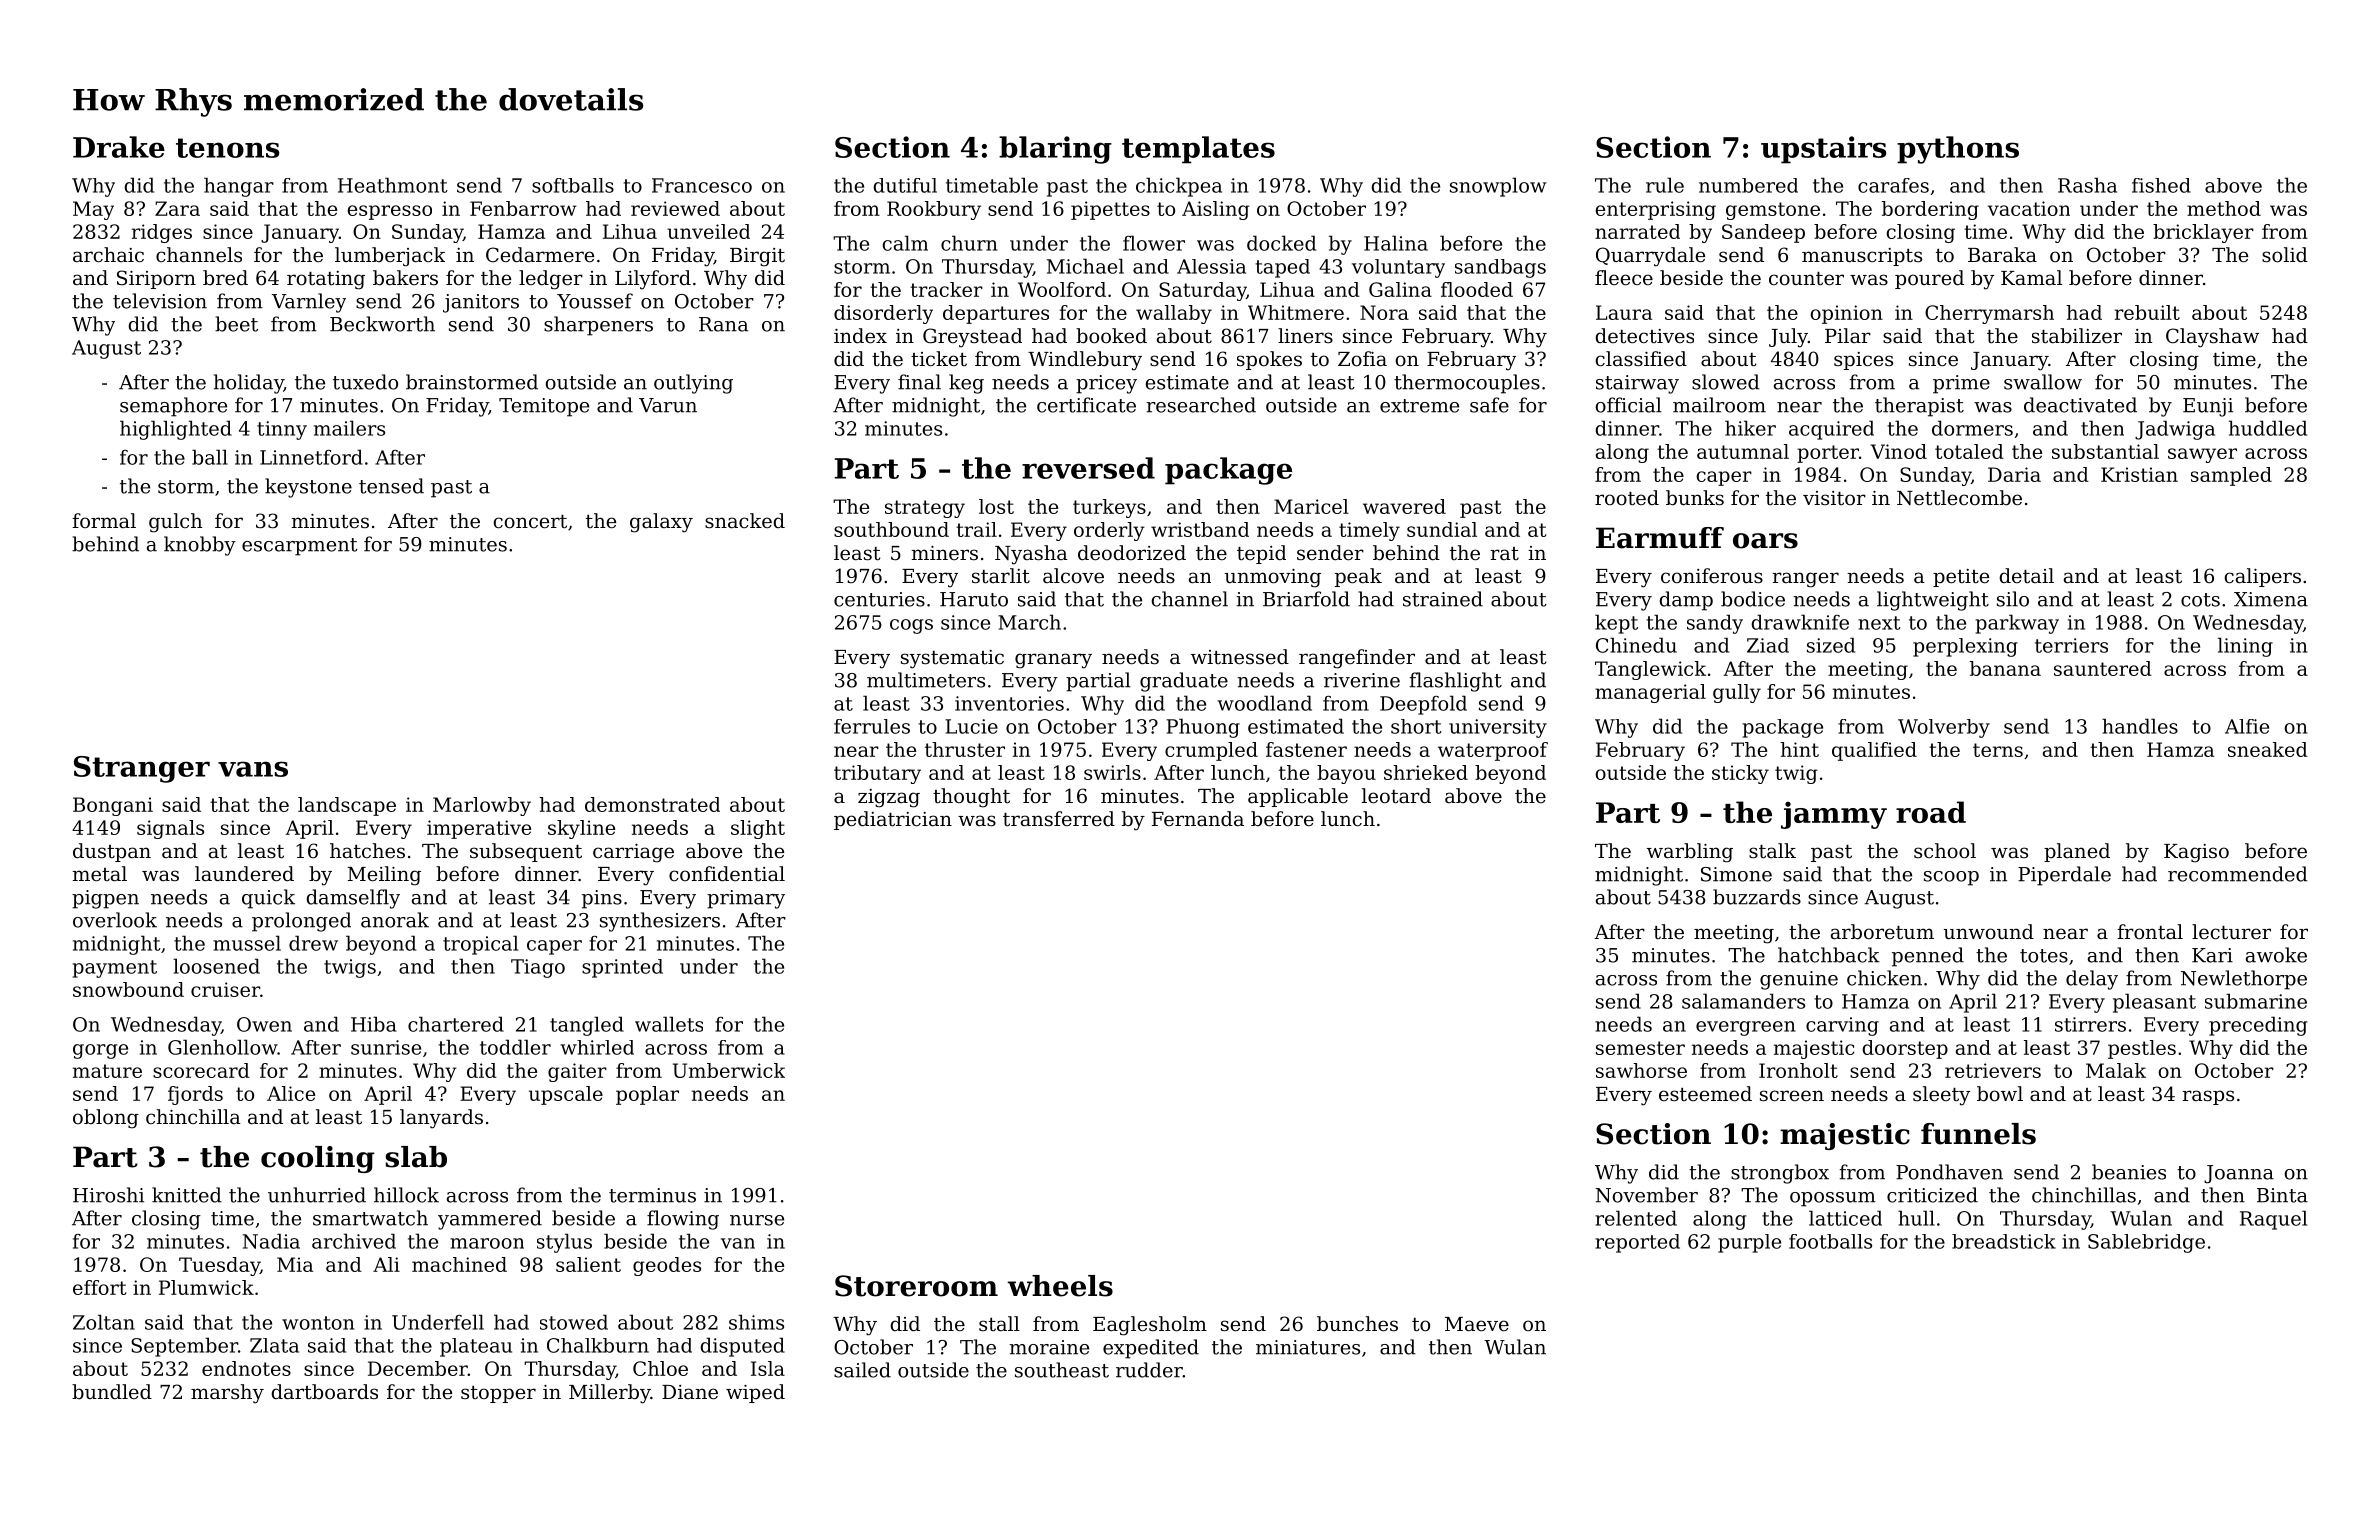  Describe the element at coordinates (170, 829) in the screenshot. I see `signals` at that location.
